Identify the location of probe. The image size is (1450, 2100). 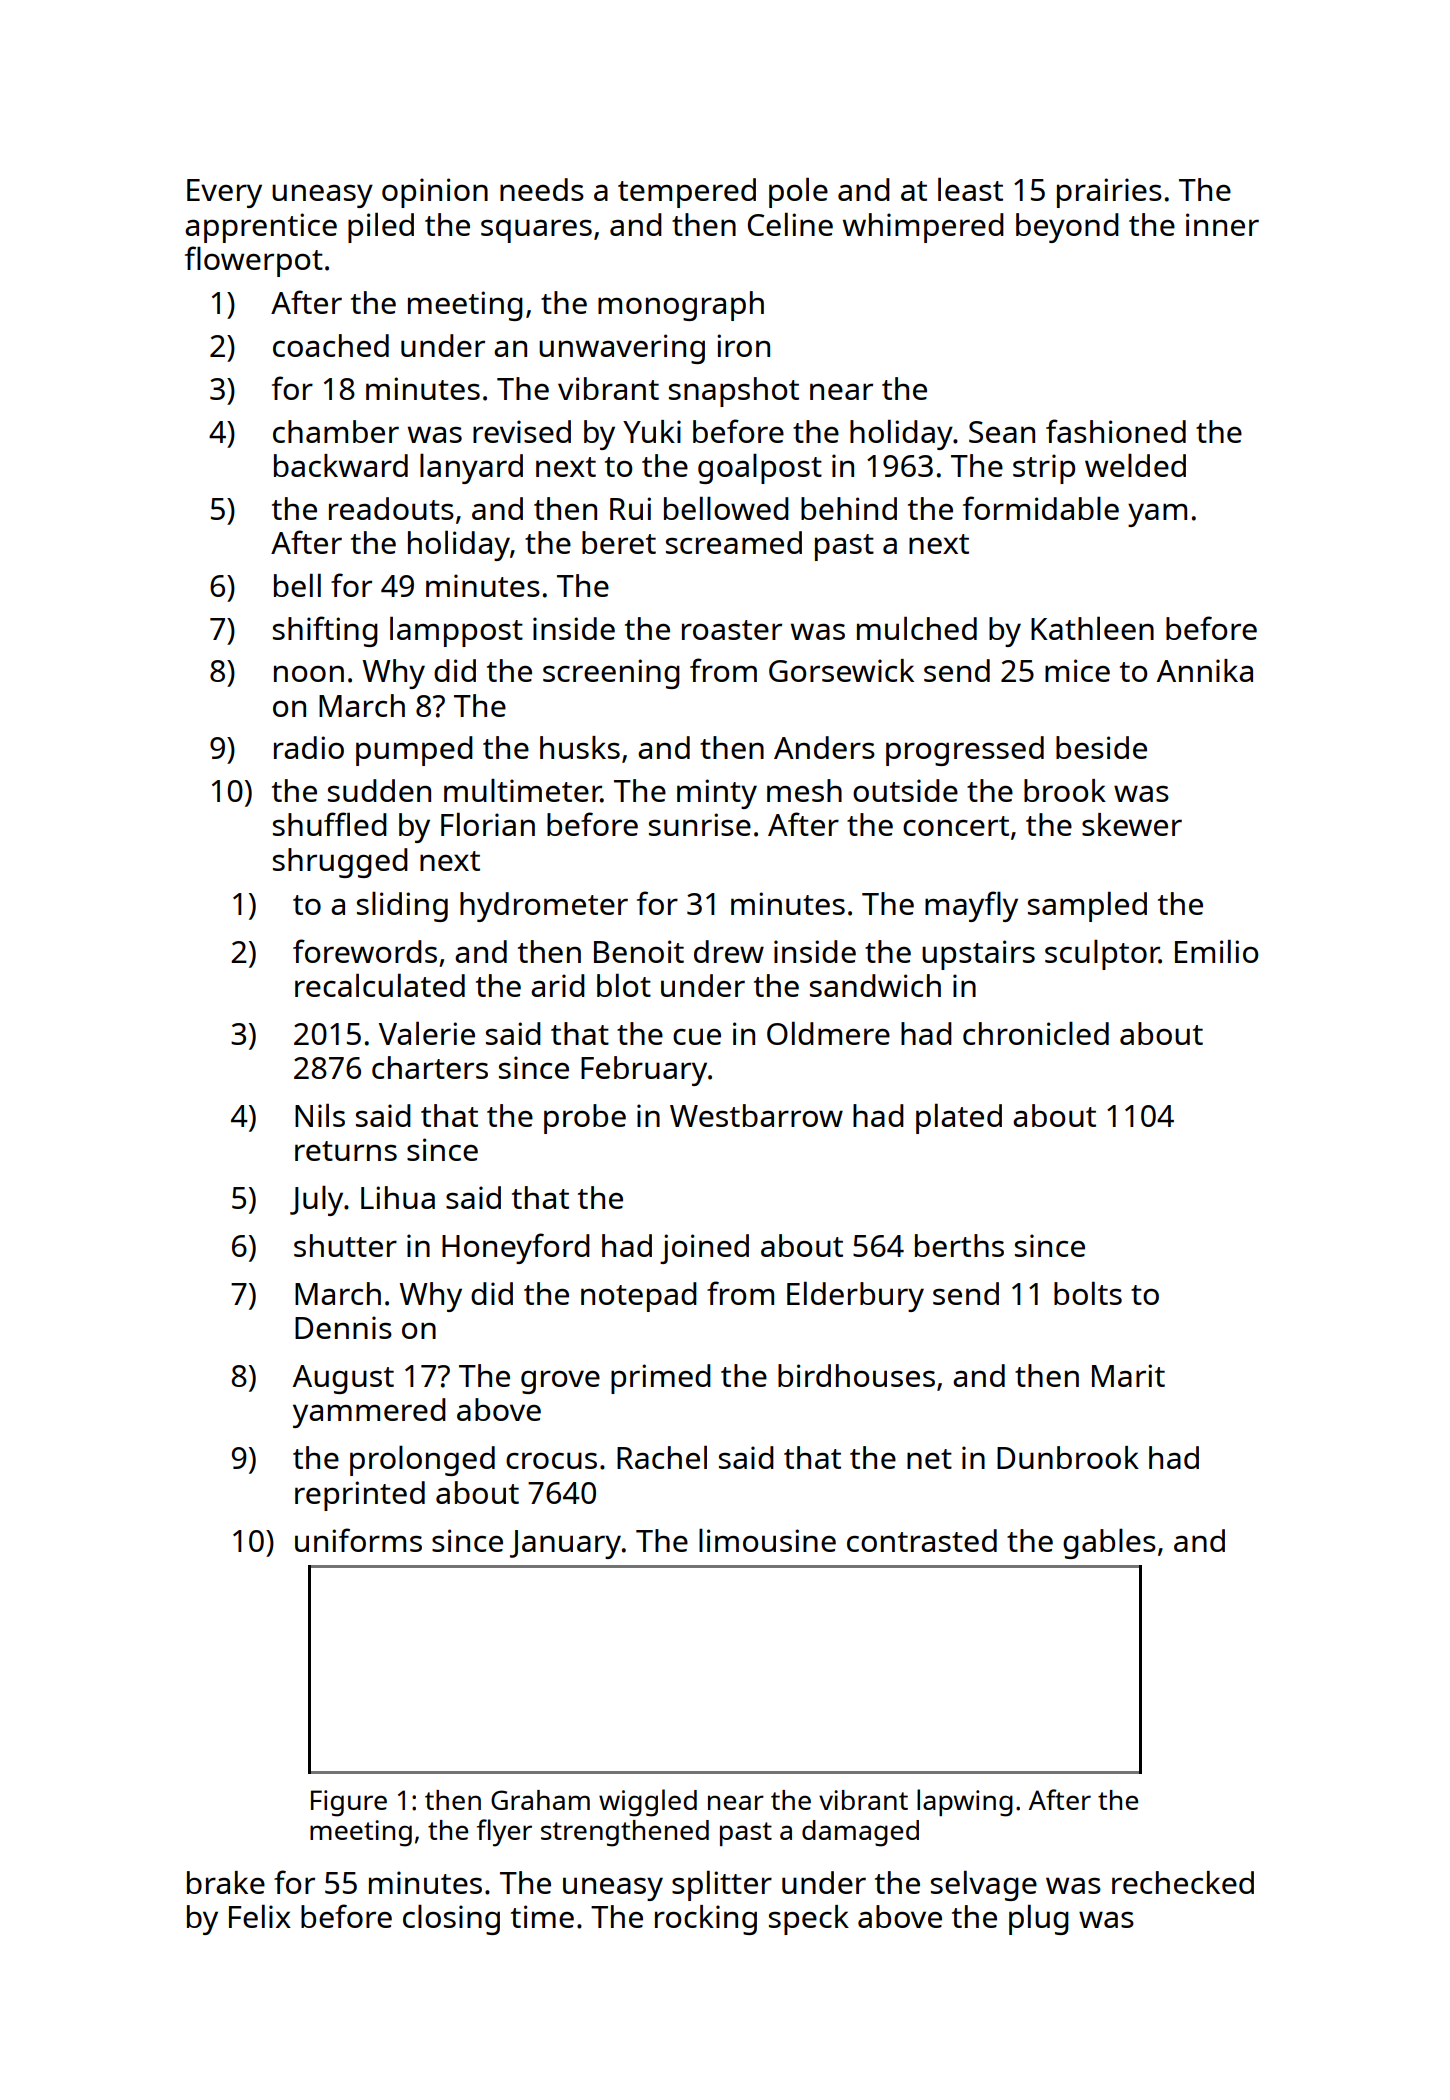
(585, 1119).
